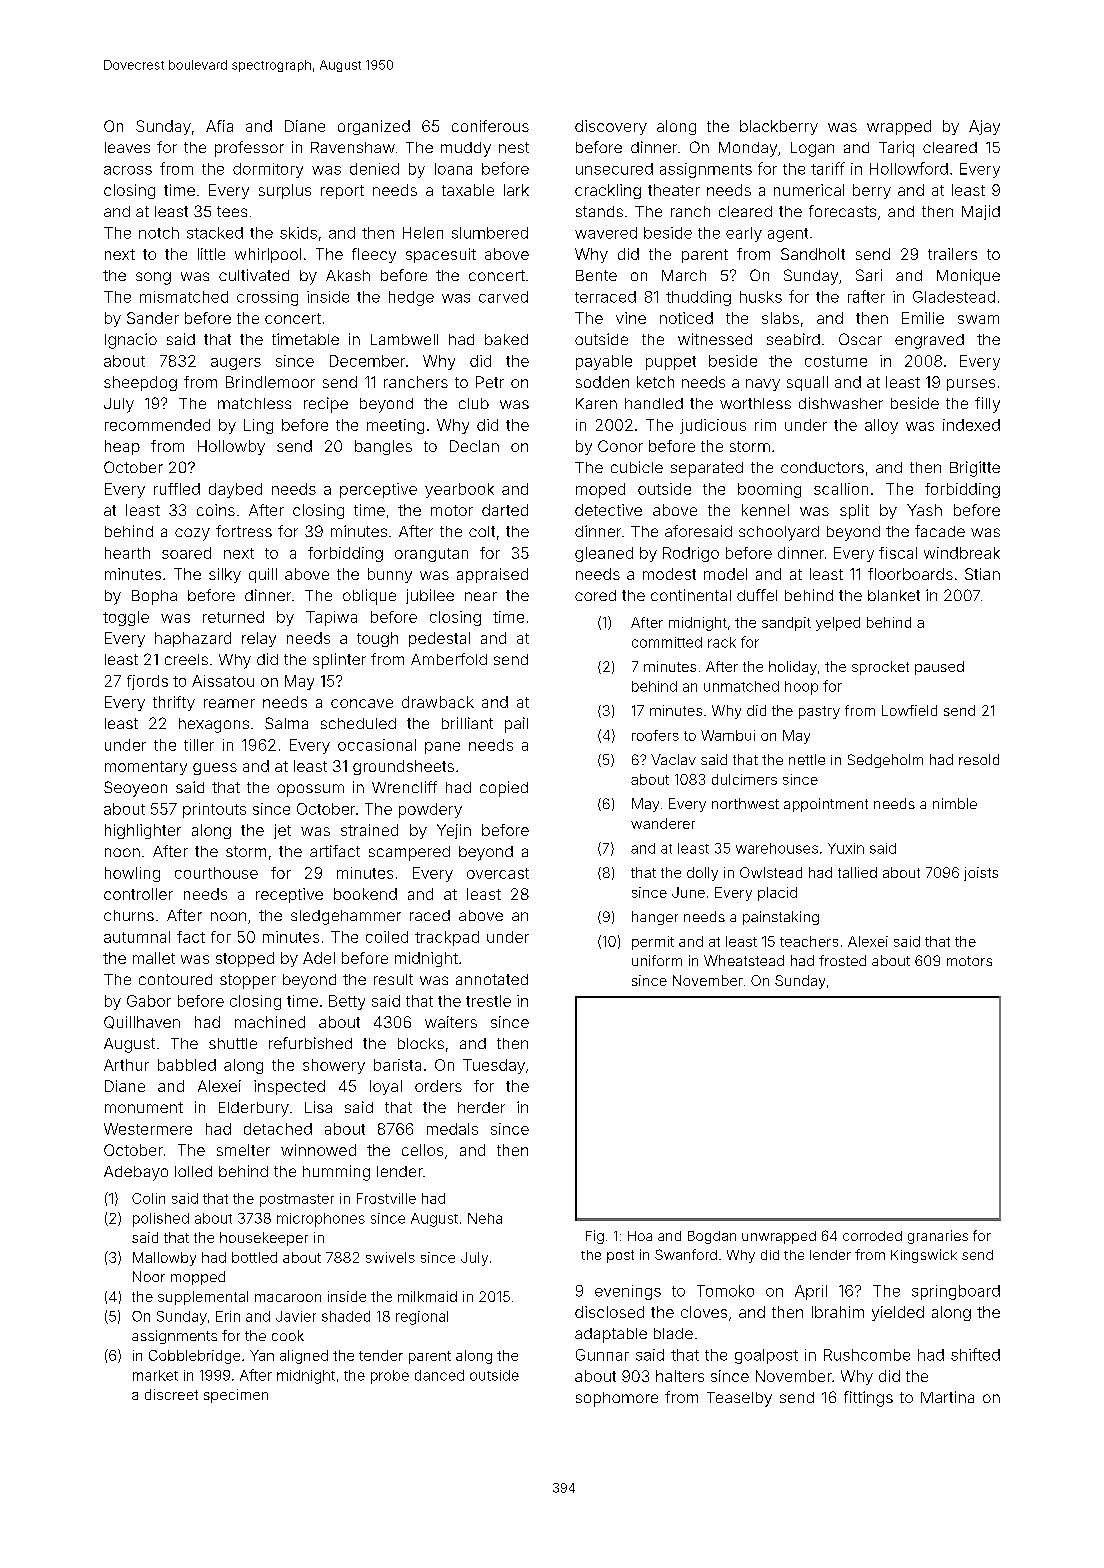  I want to click on Akash, so click(348, 275).
